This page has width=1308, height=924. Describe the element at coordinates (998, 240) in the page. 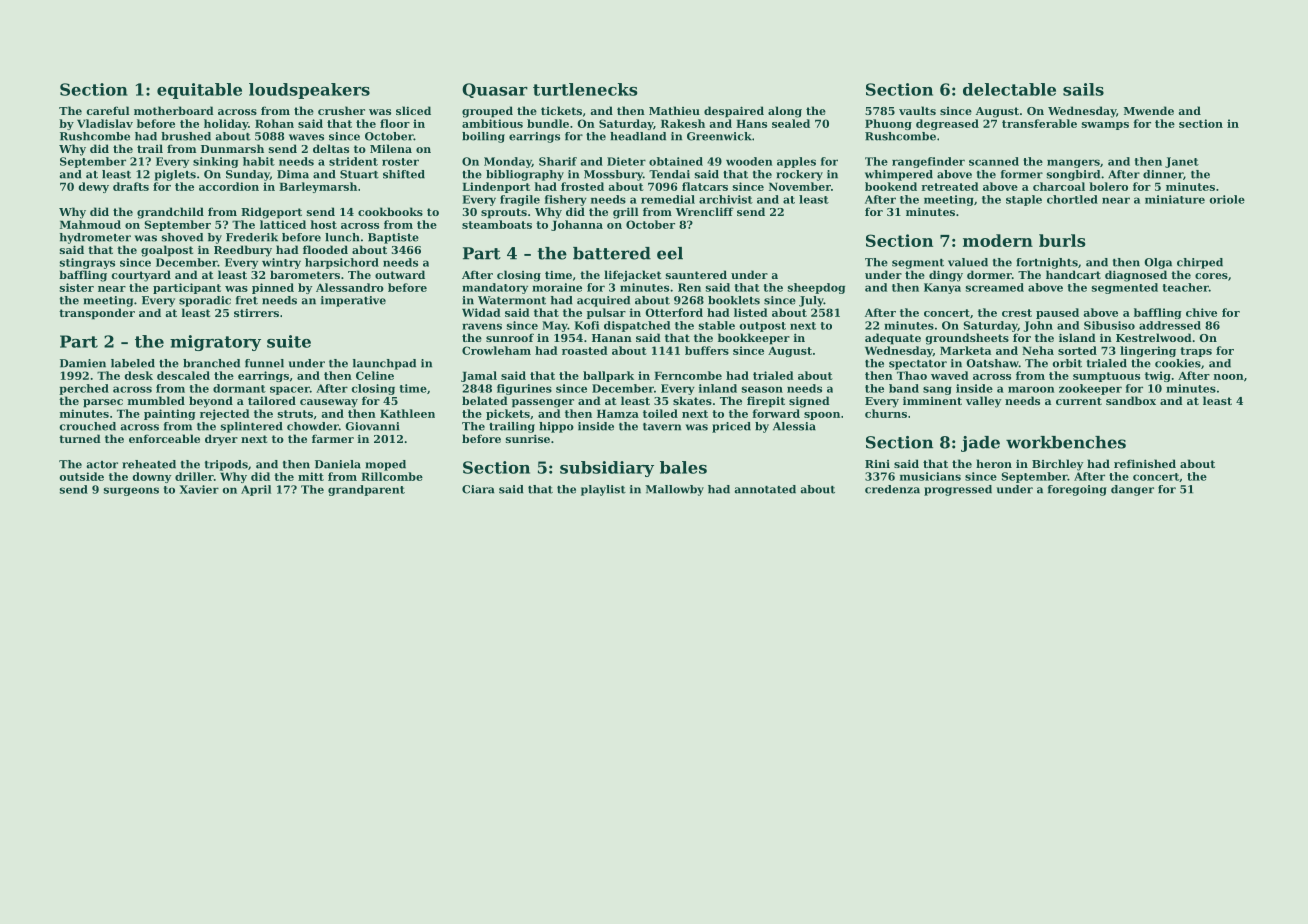

I see `modern` at that location.
